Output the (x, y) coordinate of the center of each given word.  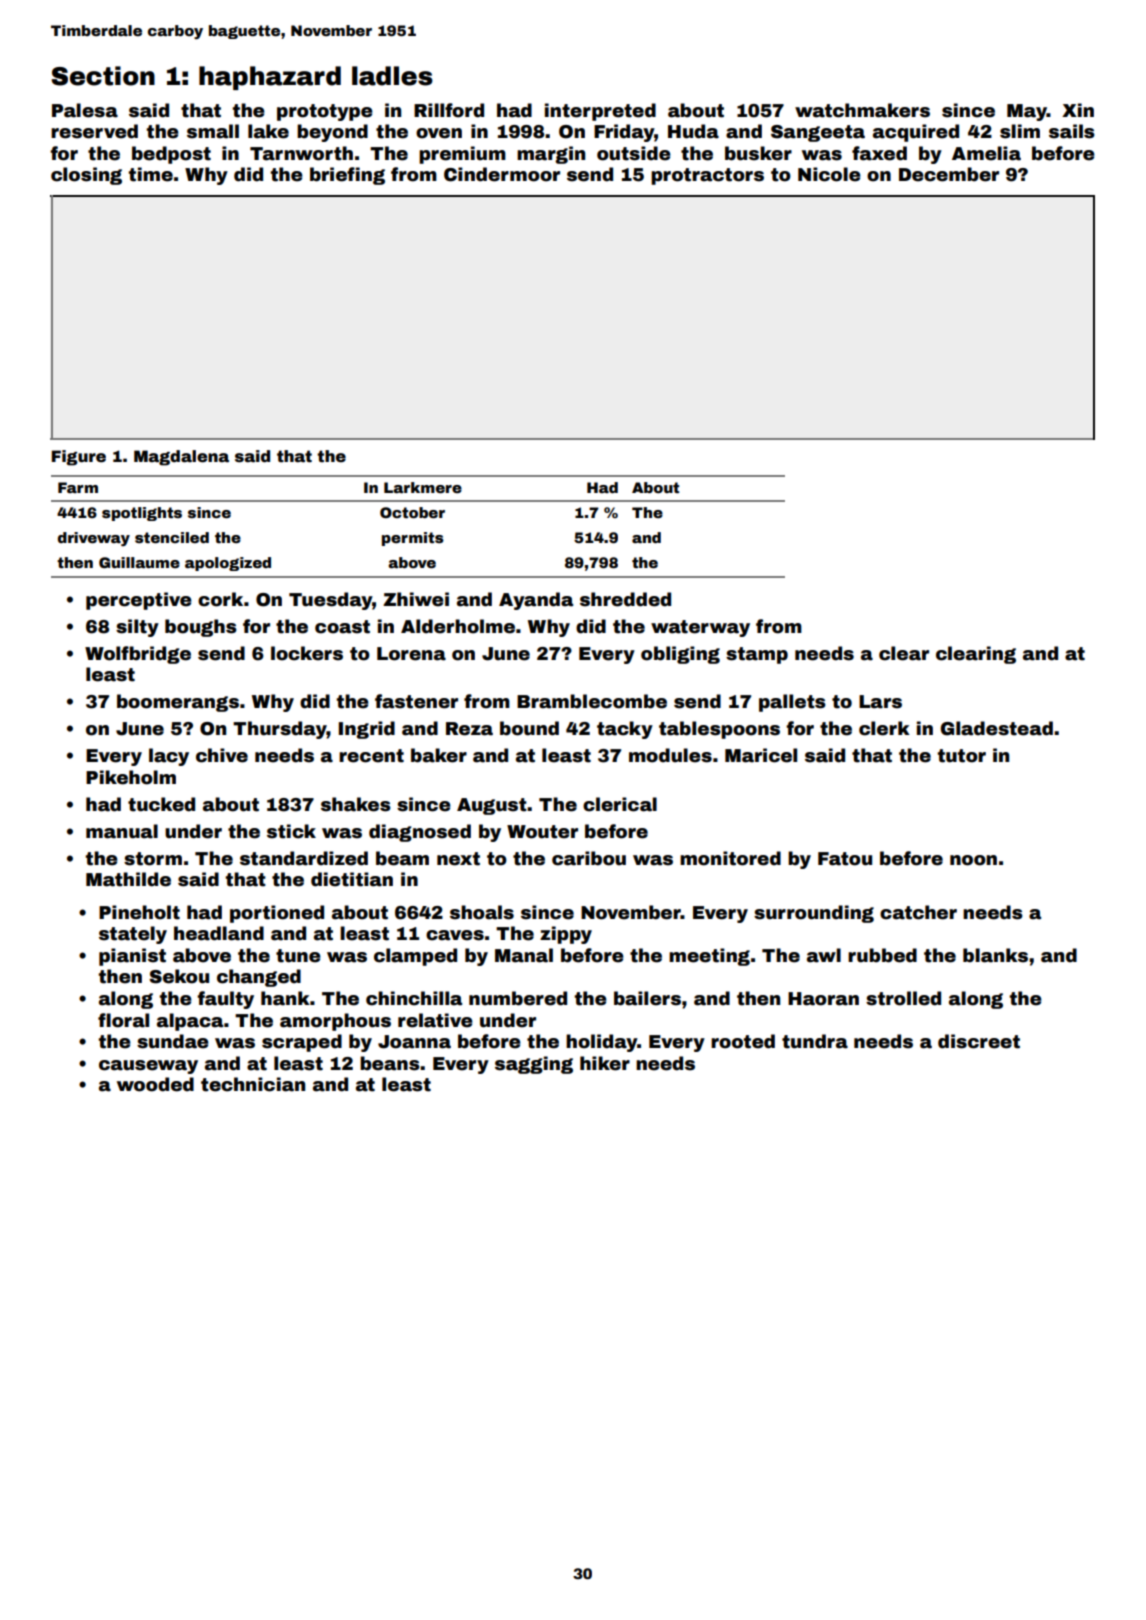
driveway (94, 539)
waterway (700, 628)
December (949, 174)
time (150, 174)
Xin (1078, 110)
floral (123, 1020)
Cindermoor (502, 174)
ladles (392, 76)
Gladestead (996, 728)
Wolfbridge (138, 655)
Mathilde (128, 879)
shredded (625, 599)
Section (103, 76)
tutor (961, 756)
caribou (589, 858)
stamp (757, 655)
